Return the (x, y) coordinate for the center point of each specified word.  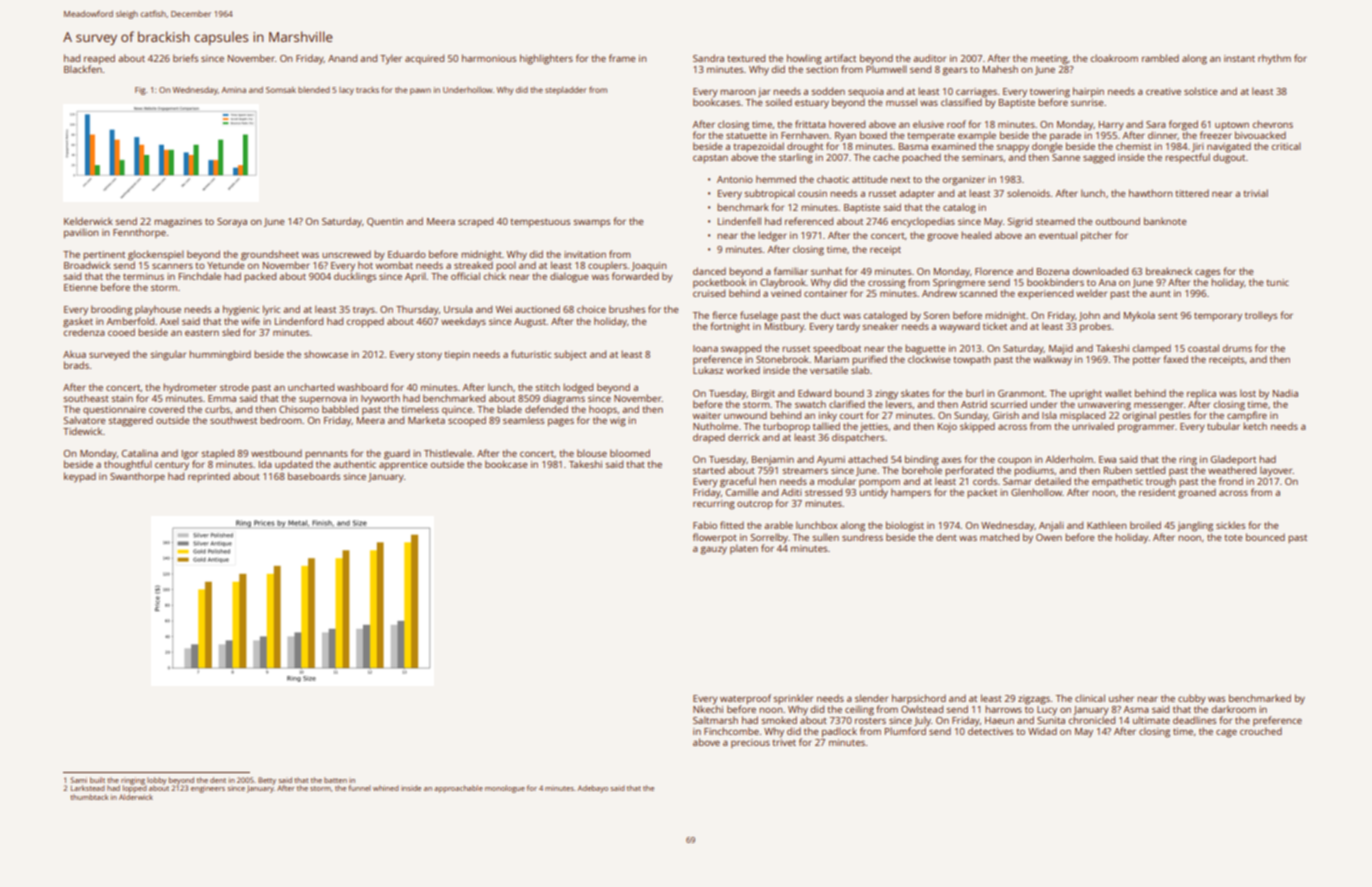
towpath (971, 360)
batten (335, 780)
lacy (346, 91)
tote (1233, 537)
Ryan (845, 136)
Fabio (705, 525)
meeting (1049, 60)
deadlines (1194, 720)
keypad (80, 477)
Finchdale (200, 276)
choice (591, 309)
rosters (870, 721)
